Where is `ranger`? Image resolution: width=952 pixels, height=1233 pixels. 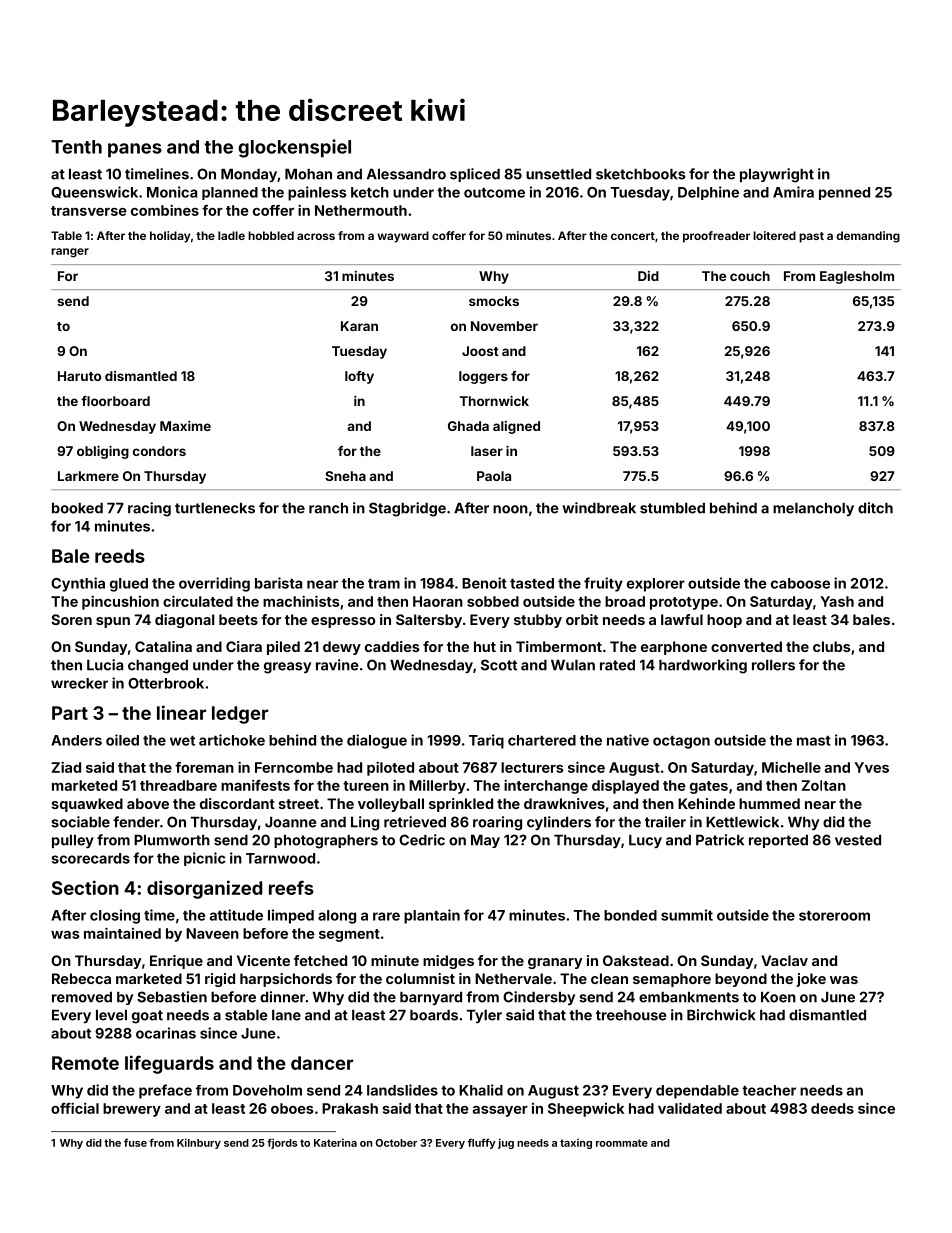 ranger is located at coordinates (70, 253).
